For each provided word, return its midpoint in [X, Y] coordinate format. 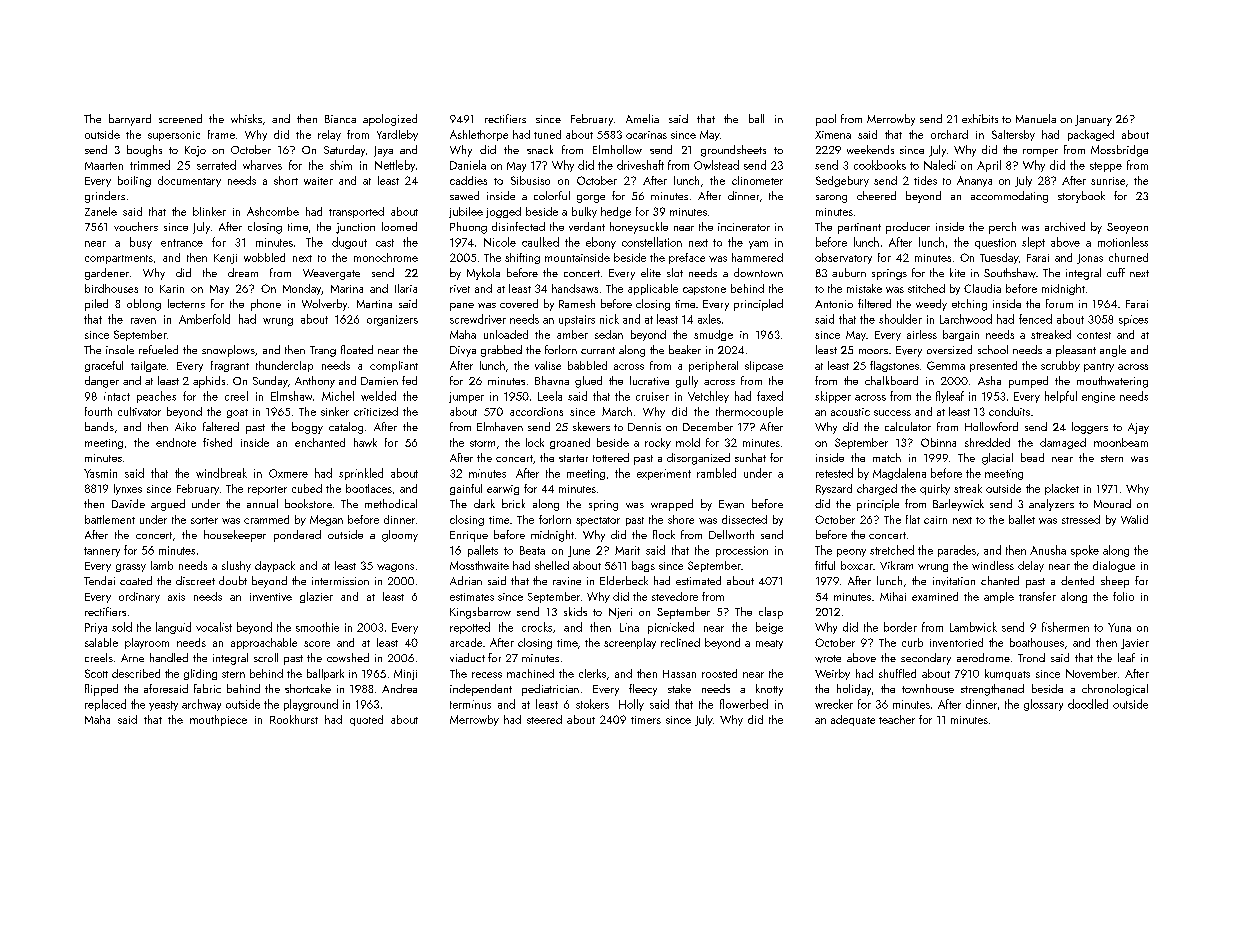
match [887, 457]
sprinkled [361, 474]
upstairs [577, 320]
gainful [466, 489]
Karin [172, 289]
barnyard [130, 120]
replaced [105, 705]
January [1093, 120]
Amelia [642, 118]
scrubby [1060, 366]
